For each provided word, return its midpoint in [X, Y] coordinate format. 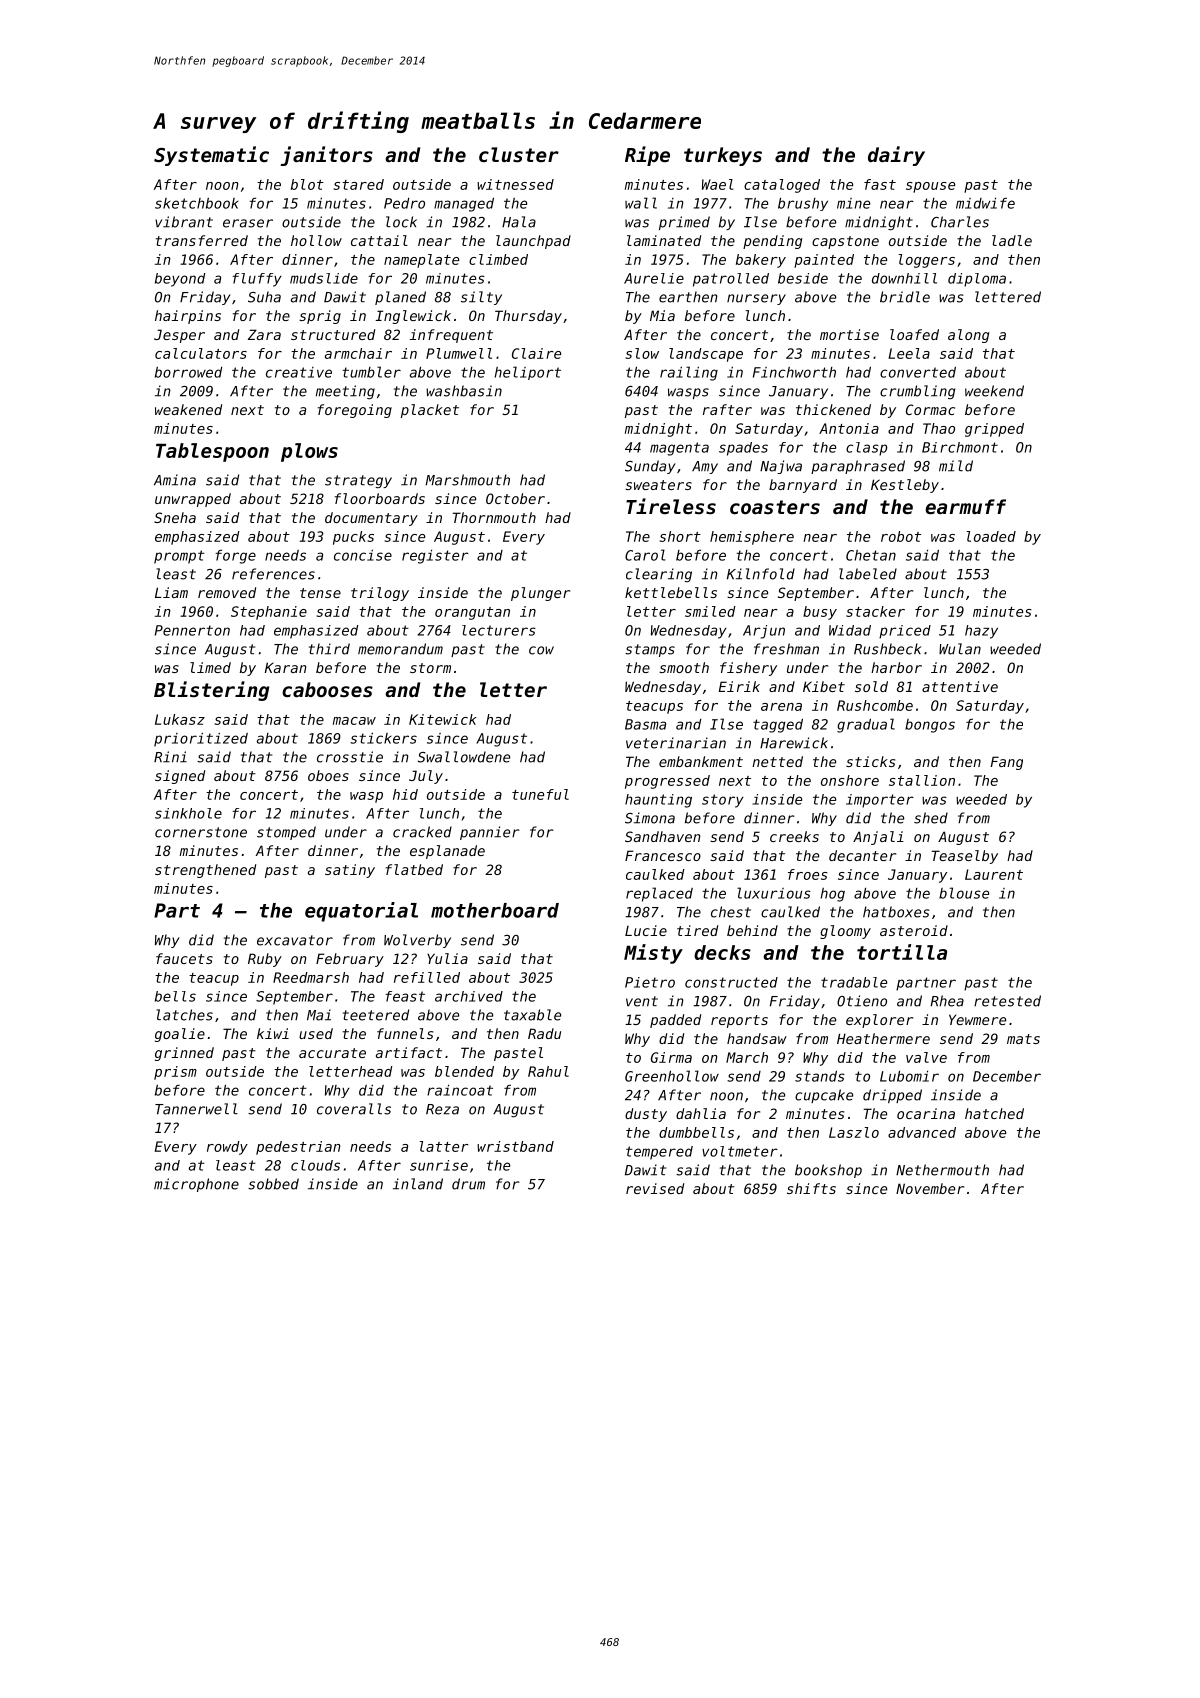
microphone [196, 1185]
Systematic [211, 156]
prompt [179, 557]
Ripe [647, 156]
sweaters [658, 485]
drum [468, 1184]
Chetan [871, 555]
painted [824, 261]
